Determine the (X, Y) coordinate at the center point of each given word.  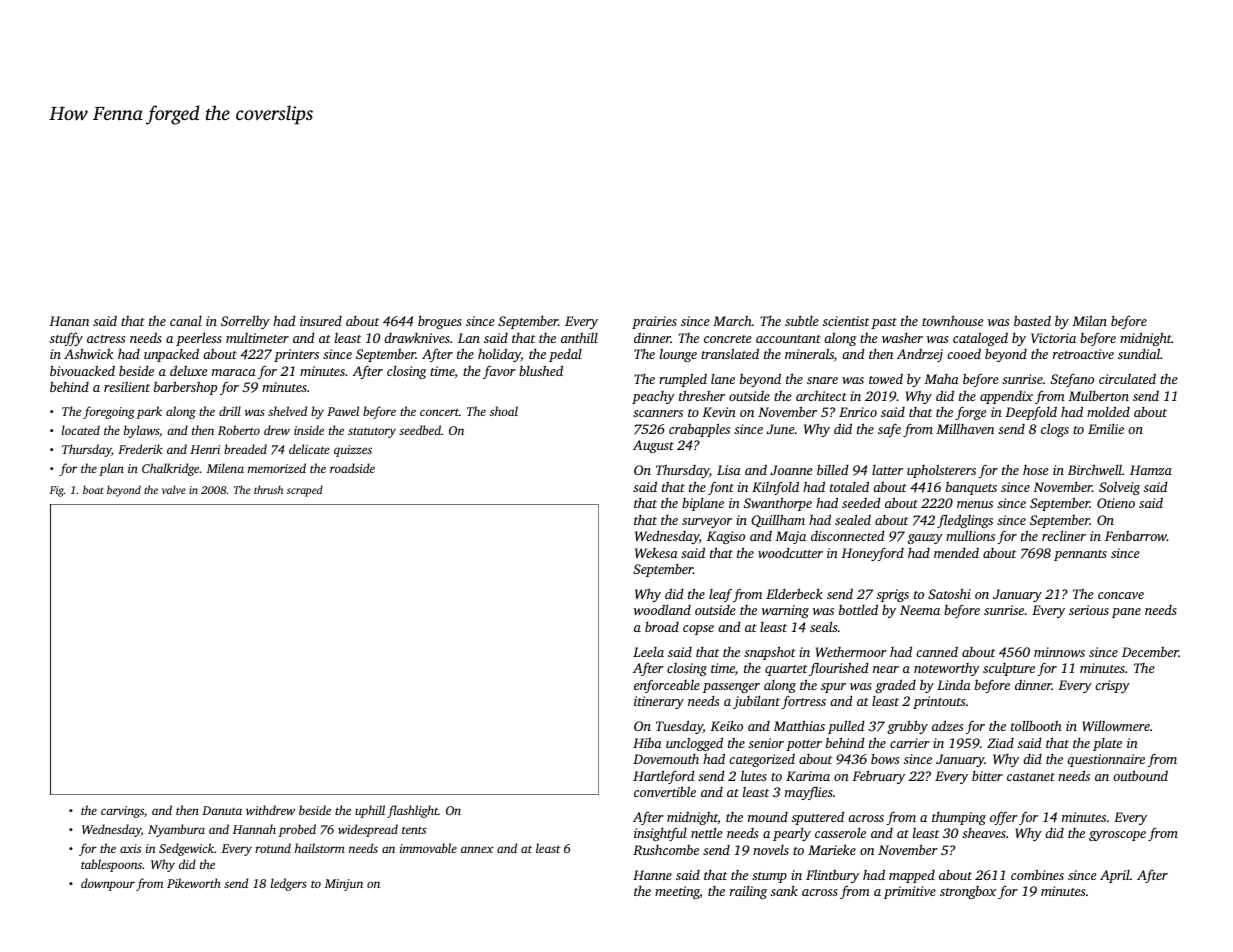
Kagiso (726, 537)
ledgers (289, 884)
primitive (910, 892)
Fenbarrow (1136, 535)
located (81, 430)
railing (748, 892)
